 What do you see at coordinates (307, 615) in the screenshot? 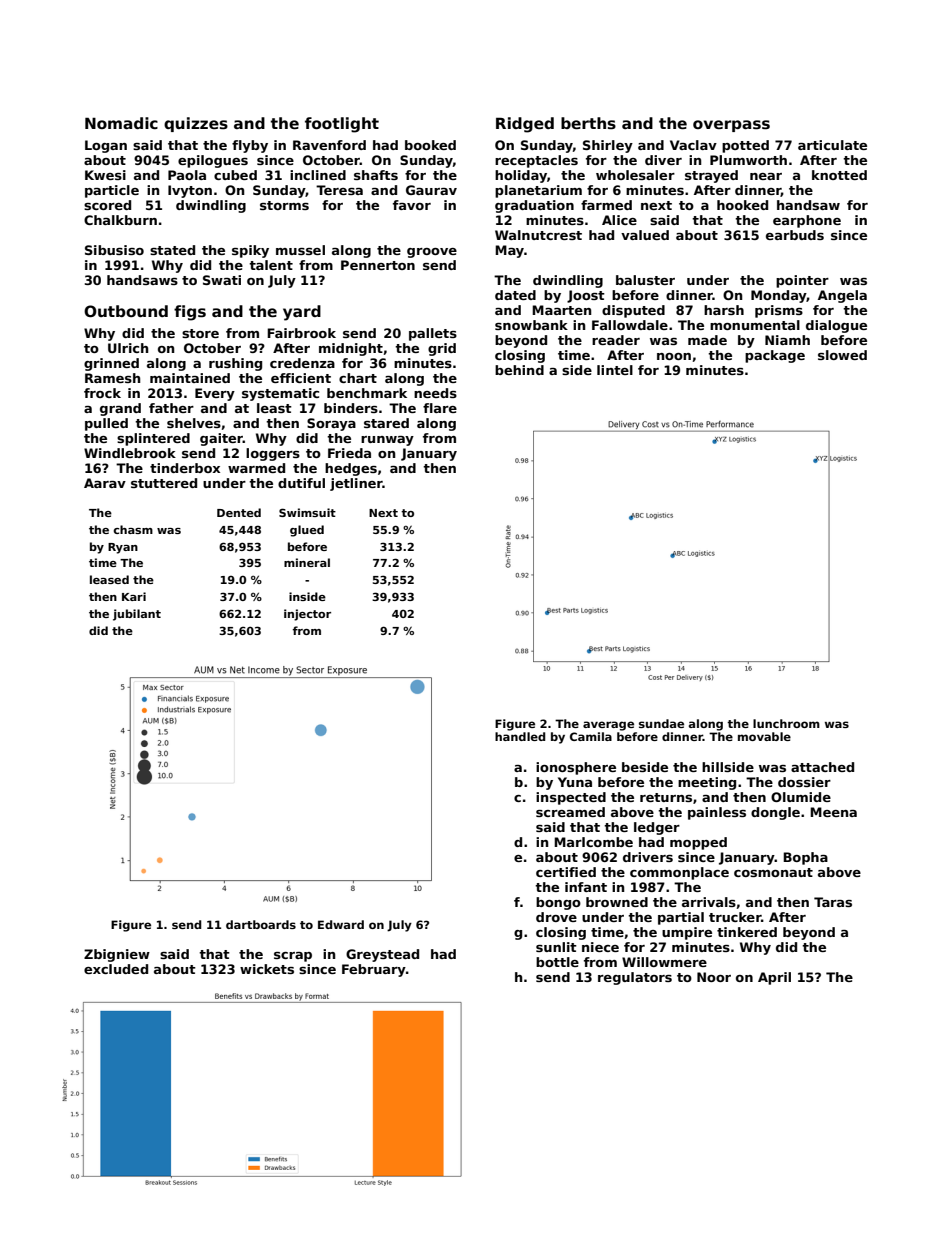
I see `injector` at bounding box center [307, 615].
